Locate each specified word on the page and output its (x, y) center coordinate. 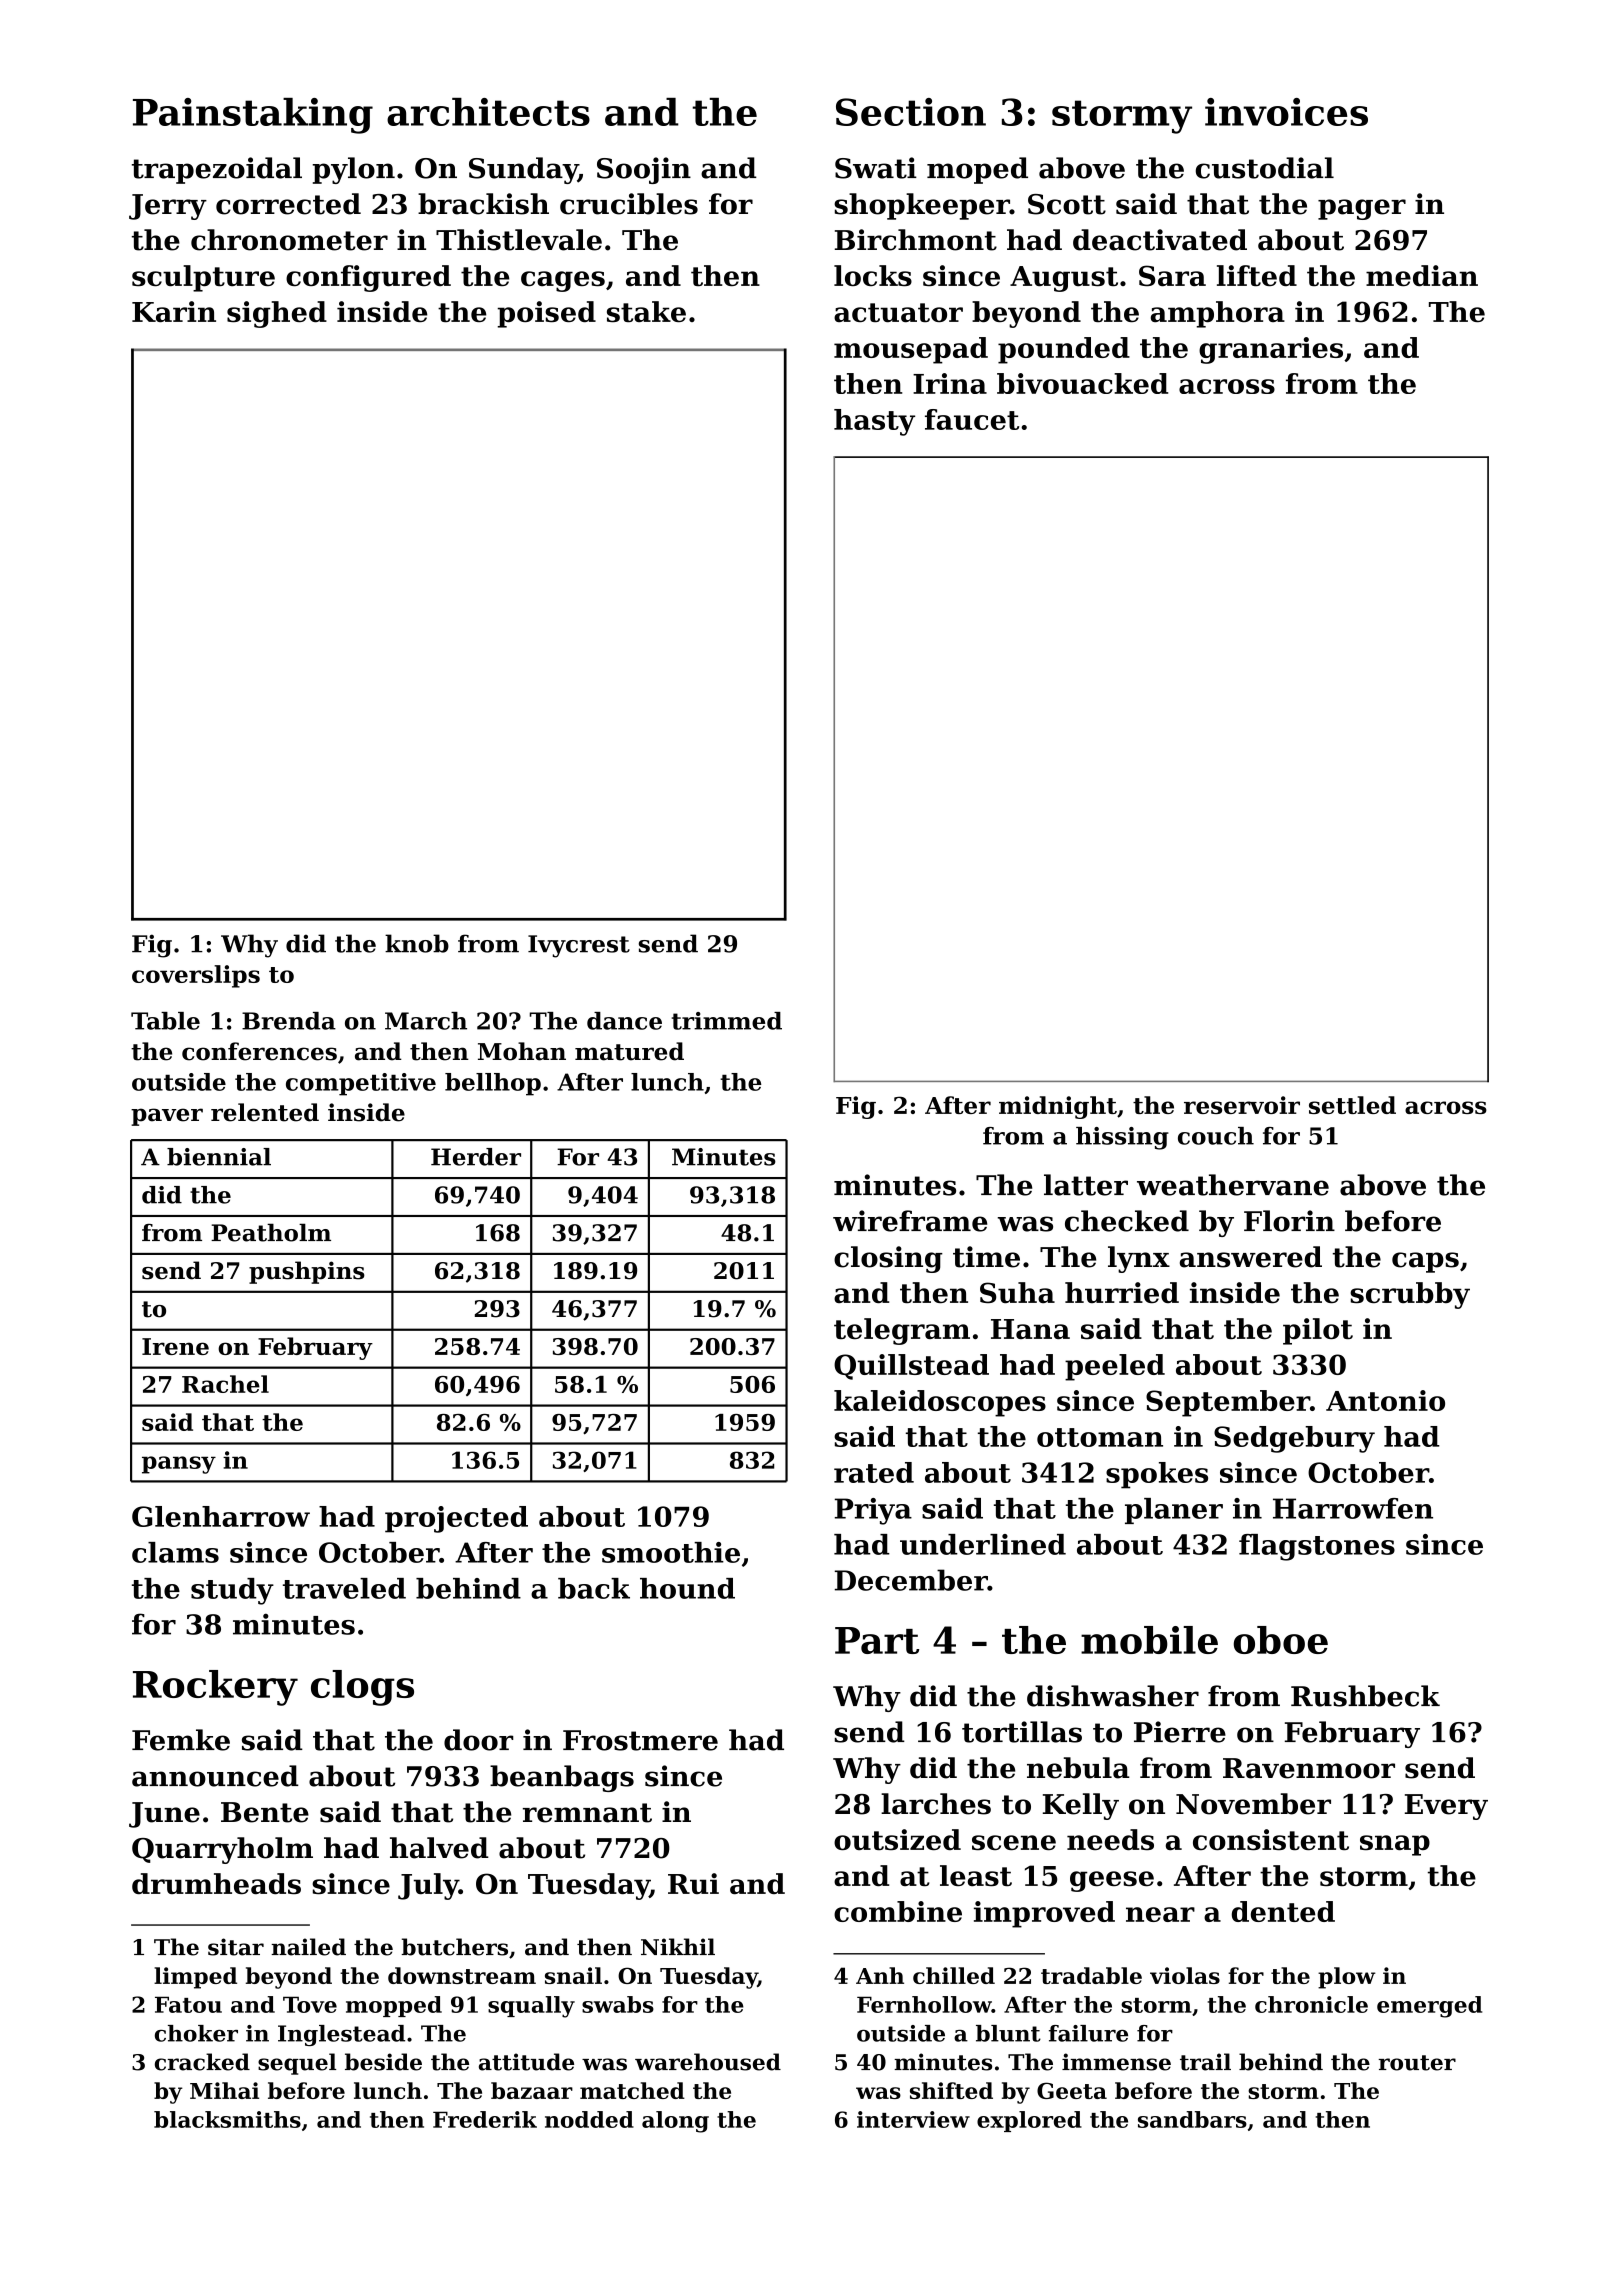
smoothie (671, 1552)
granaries (1271, 350)
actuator (898, 312)
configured (368, 278)
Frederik (485, 2119)
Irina (950, 383)
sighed (277, 314)
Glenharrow (221, 1516)
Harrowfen (1353, 1508)
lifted (1257, 275)
